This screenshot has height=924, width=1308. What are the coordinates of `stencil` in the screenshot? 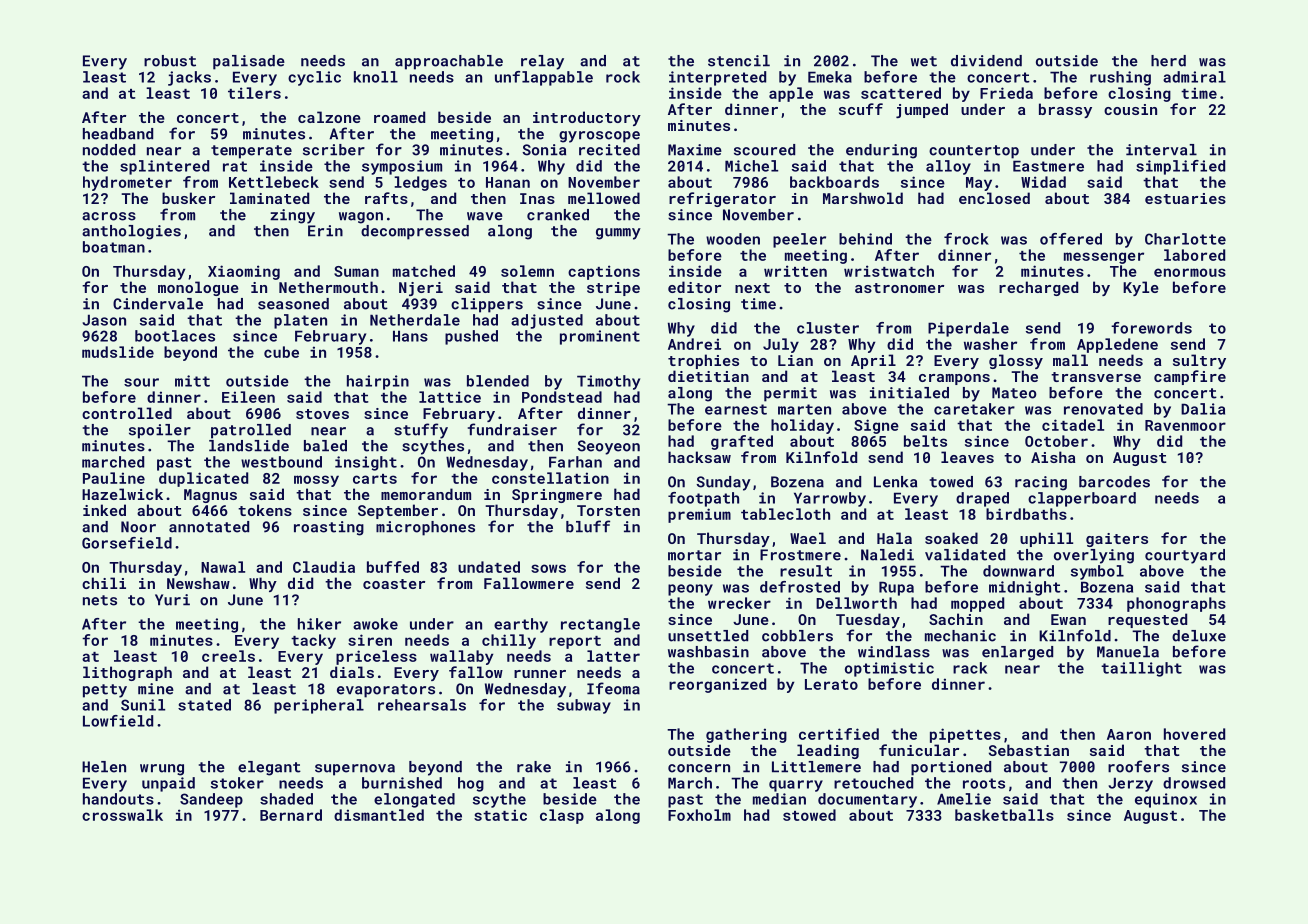 It's located at (739, 61).
